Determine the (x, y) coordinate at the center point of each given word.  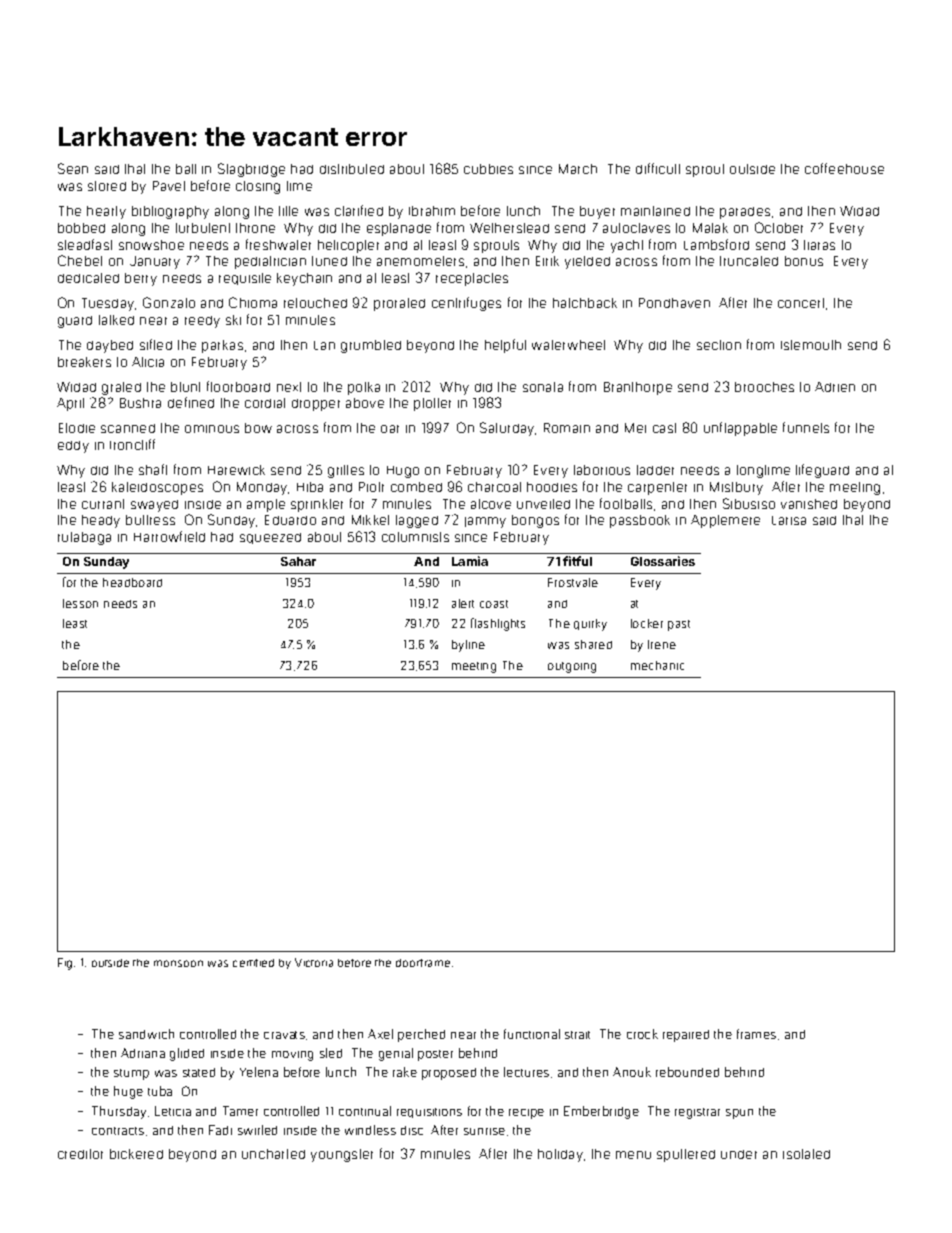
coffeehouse (844, 168)
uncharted (273, 1154)
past (679, 625)
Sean (73, 168)
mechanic (657, 665)
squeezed (270, 538)
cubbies (488, 169)
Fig (65, 964)
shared (593, 644)
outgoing (572, 667)
